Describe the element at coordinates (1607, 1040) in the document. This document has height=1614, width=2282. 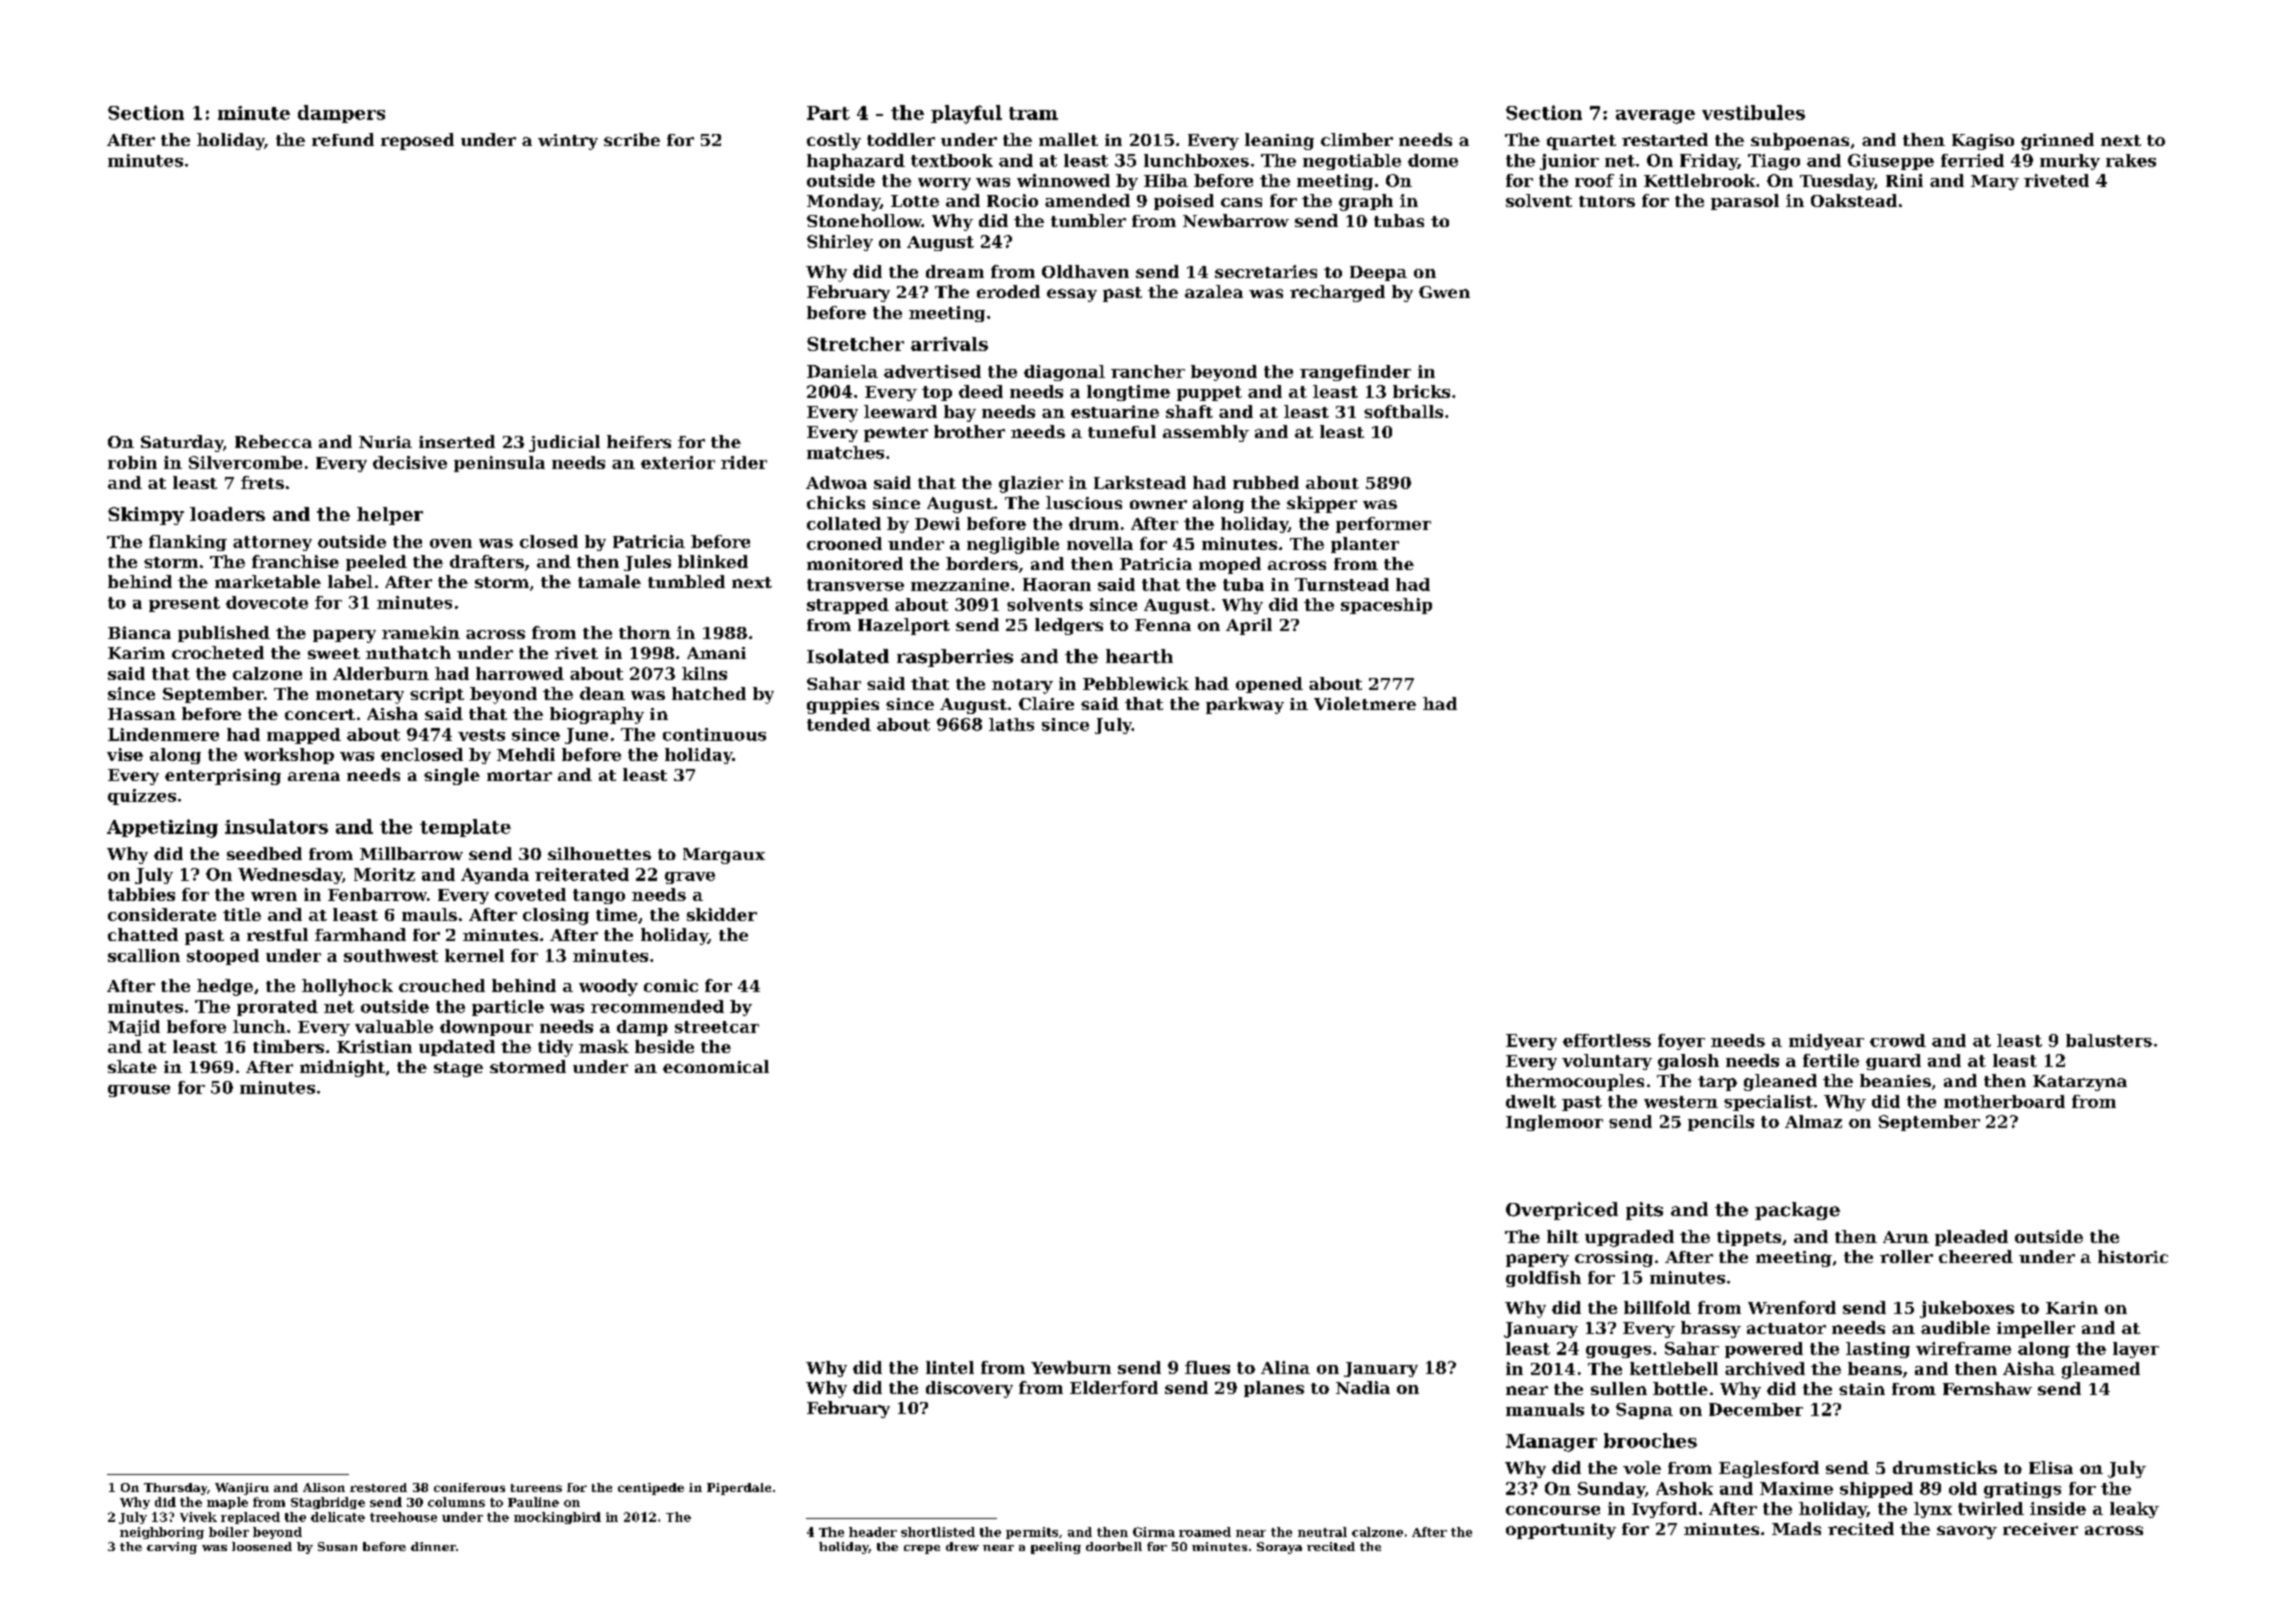
I see `effortless` at that location.
